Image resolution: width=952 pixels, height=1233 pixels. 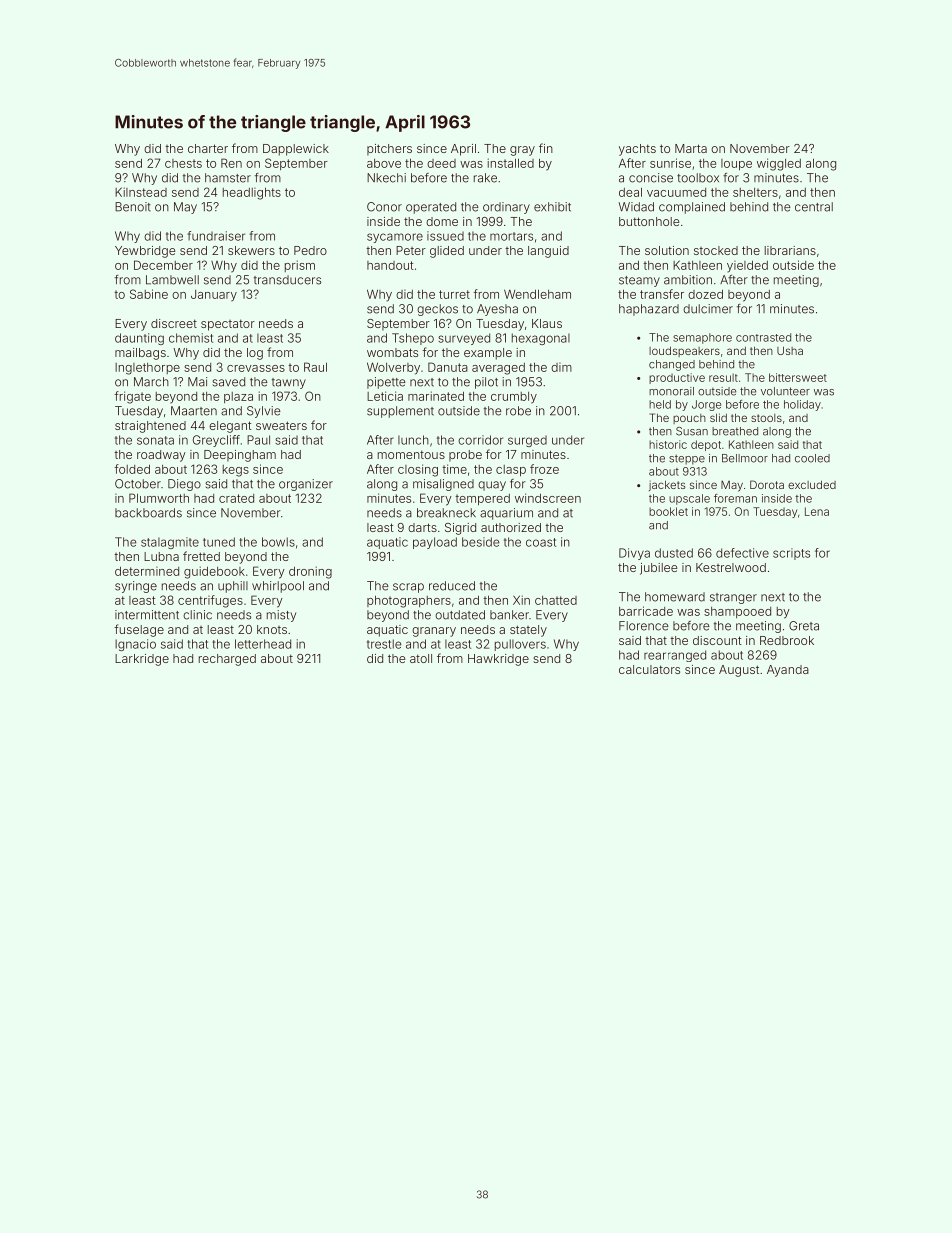 What do you see at coordinates (779, 164) in the image?
I see `wiggled` at bounding box center [779, 164].
